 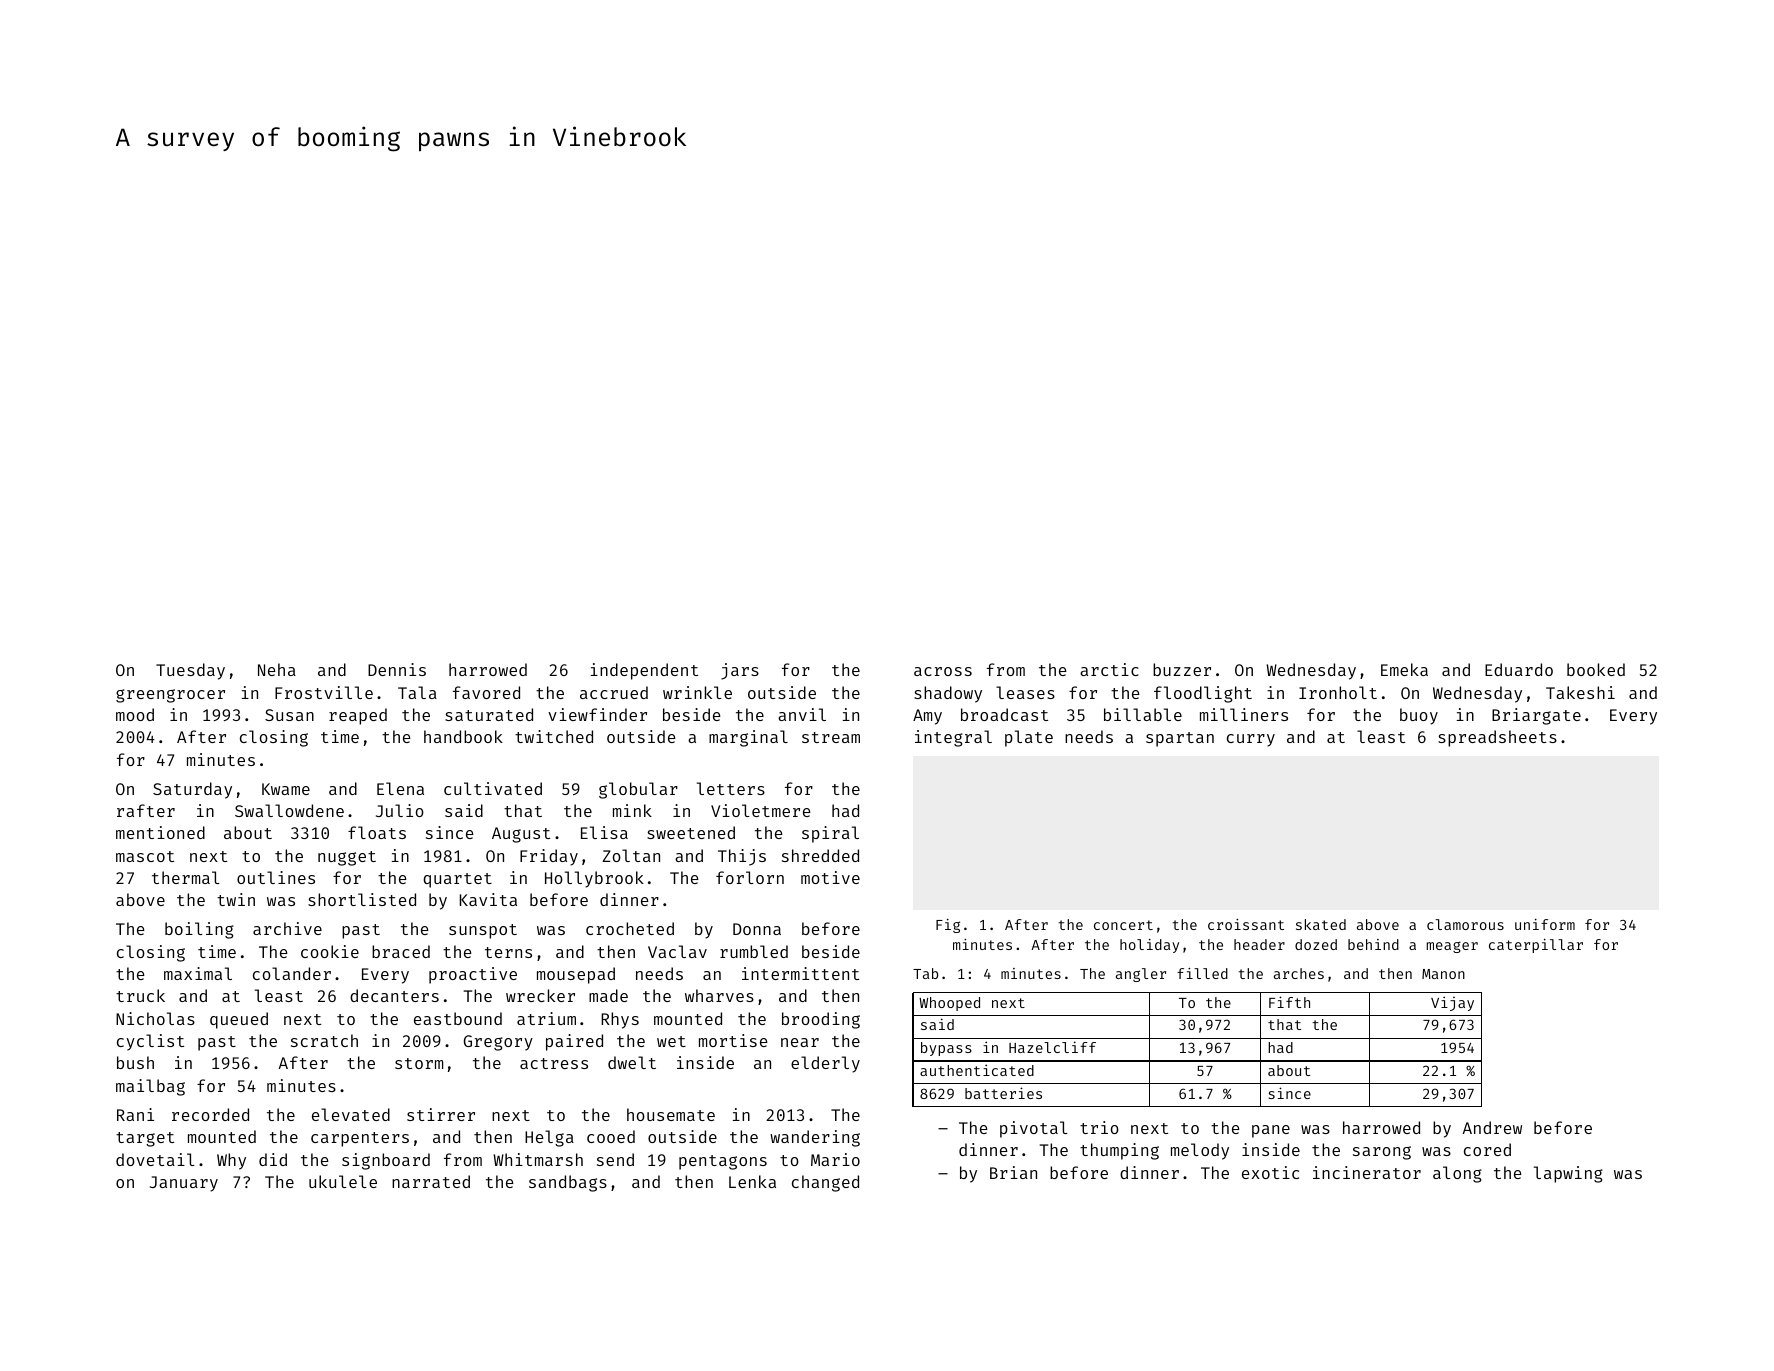 What do you see at coordinates (1596, 669) in the image?
I see `booked` at bounding box center [1596, 669].
